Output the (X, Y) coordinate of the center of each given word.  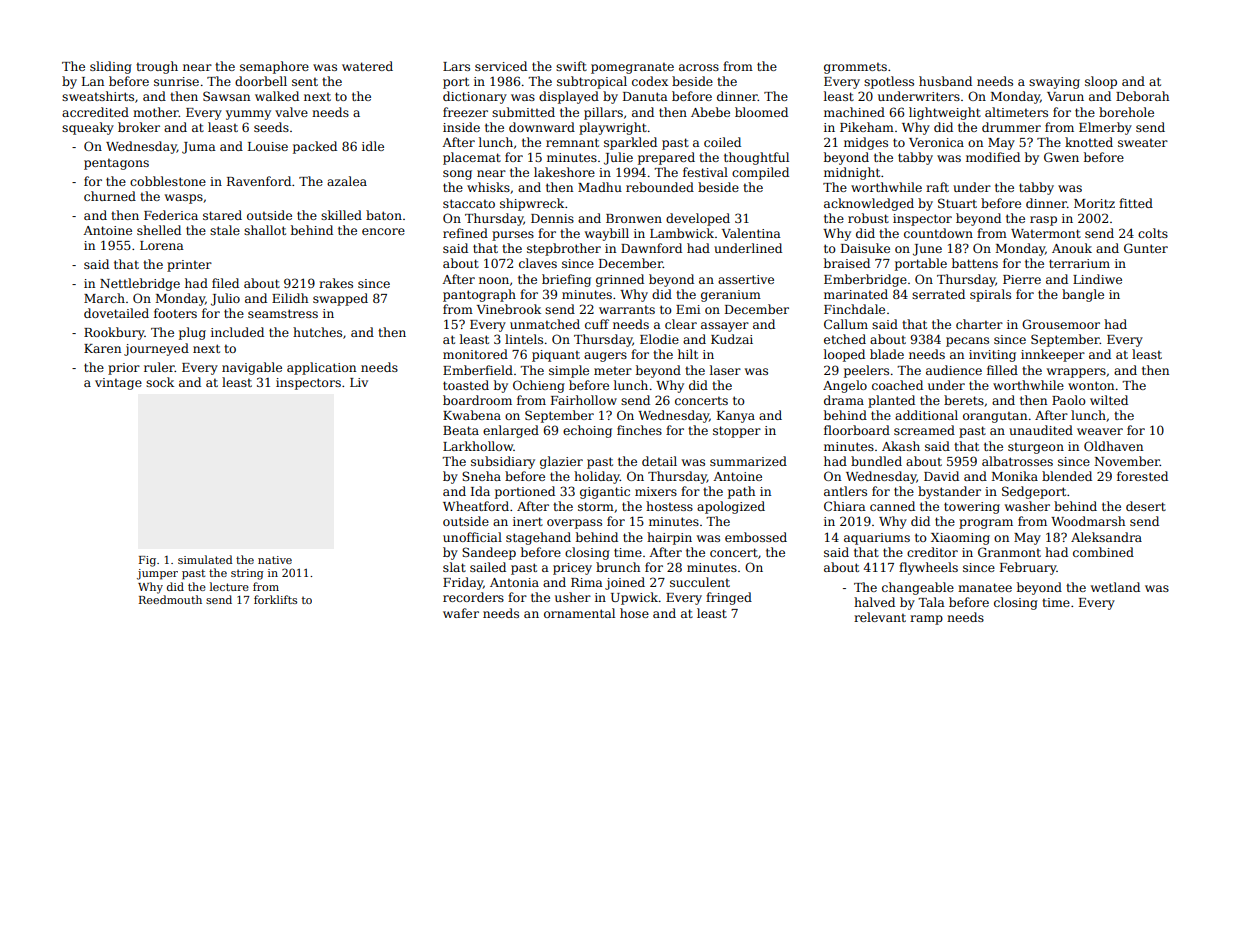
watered (367, 66)
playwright (613, 128)
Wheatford (476, 506)
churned (110, 196)
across (699, 67)
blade (887, 354)
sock (160, 382)
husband (945, 81)
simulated (205, 559)
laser (725, 370)
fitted (1136, 203)
